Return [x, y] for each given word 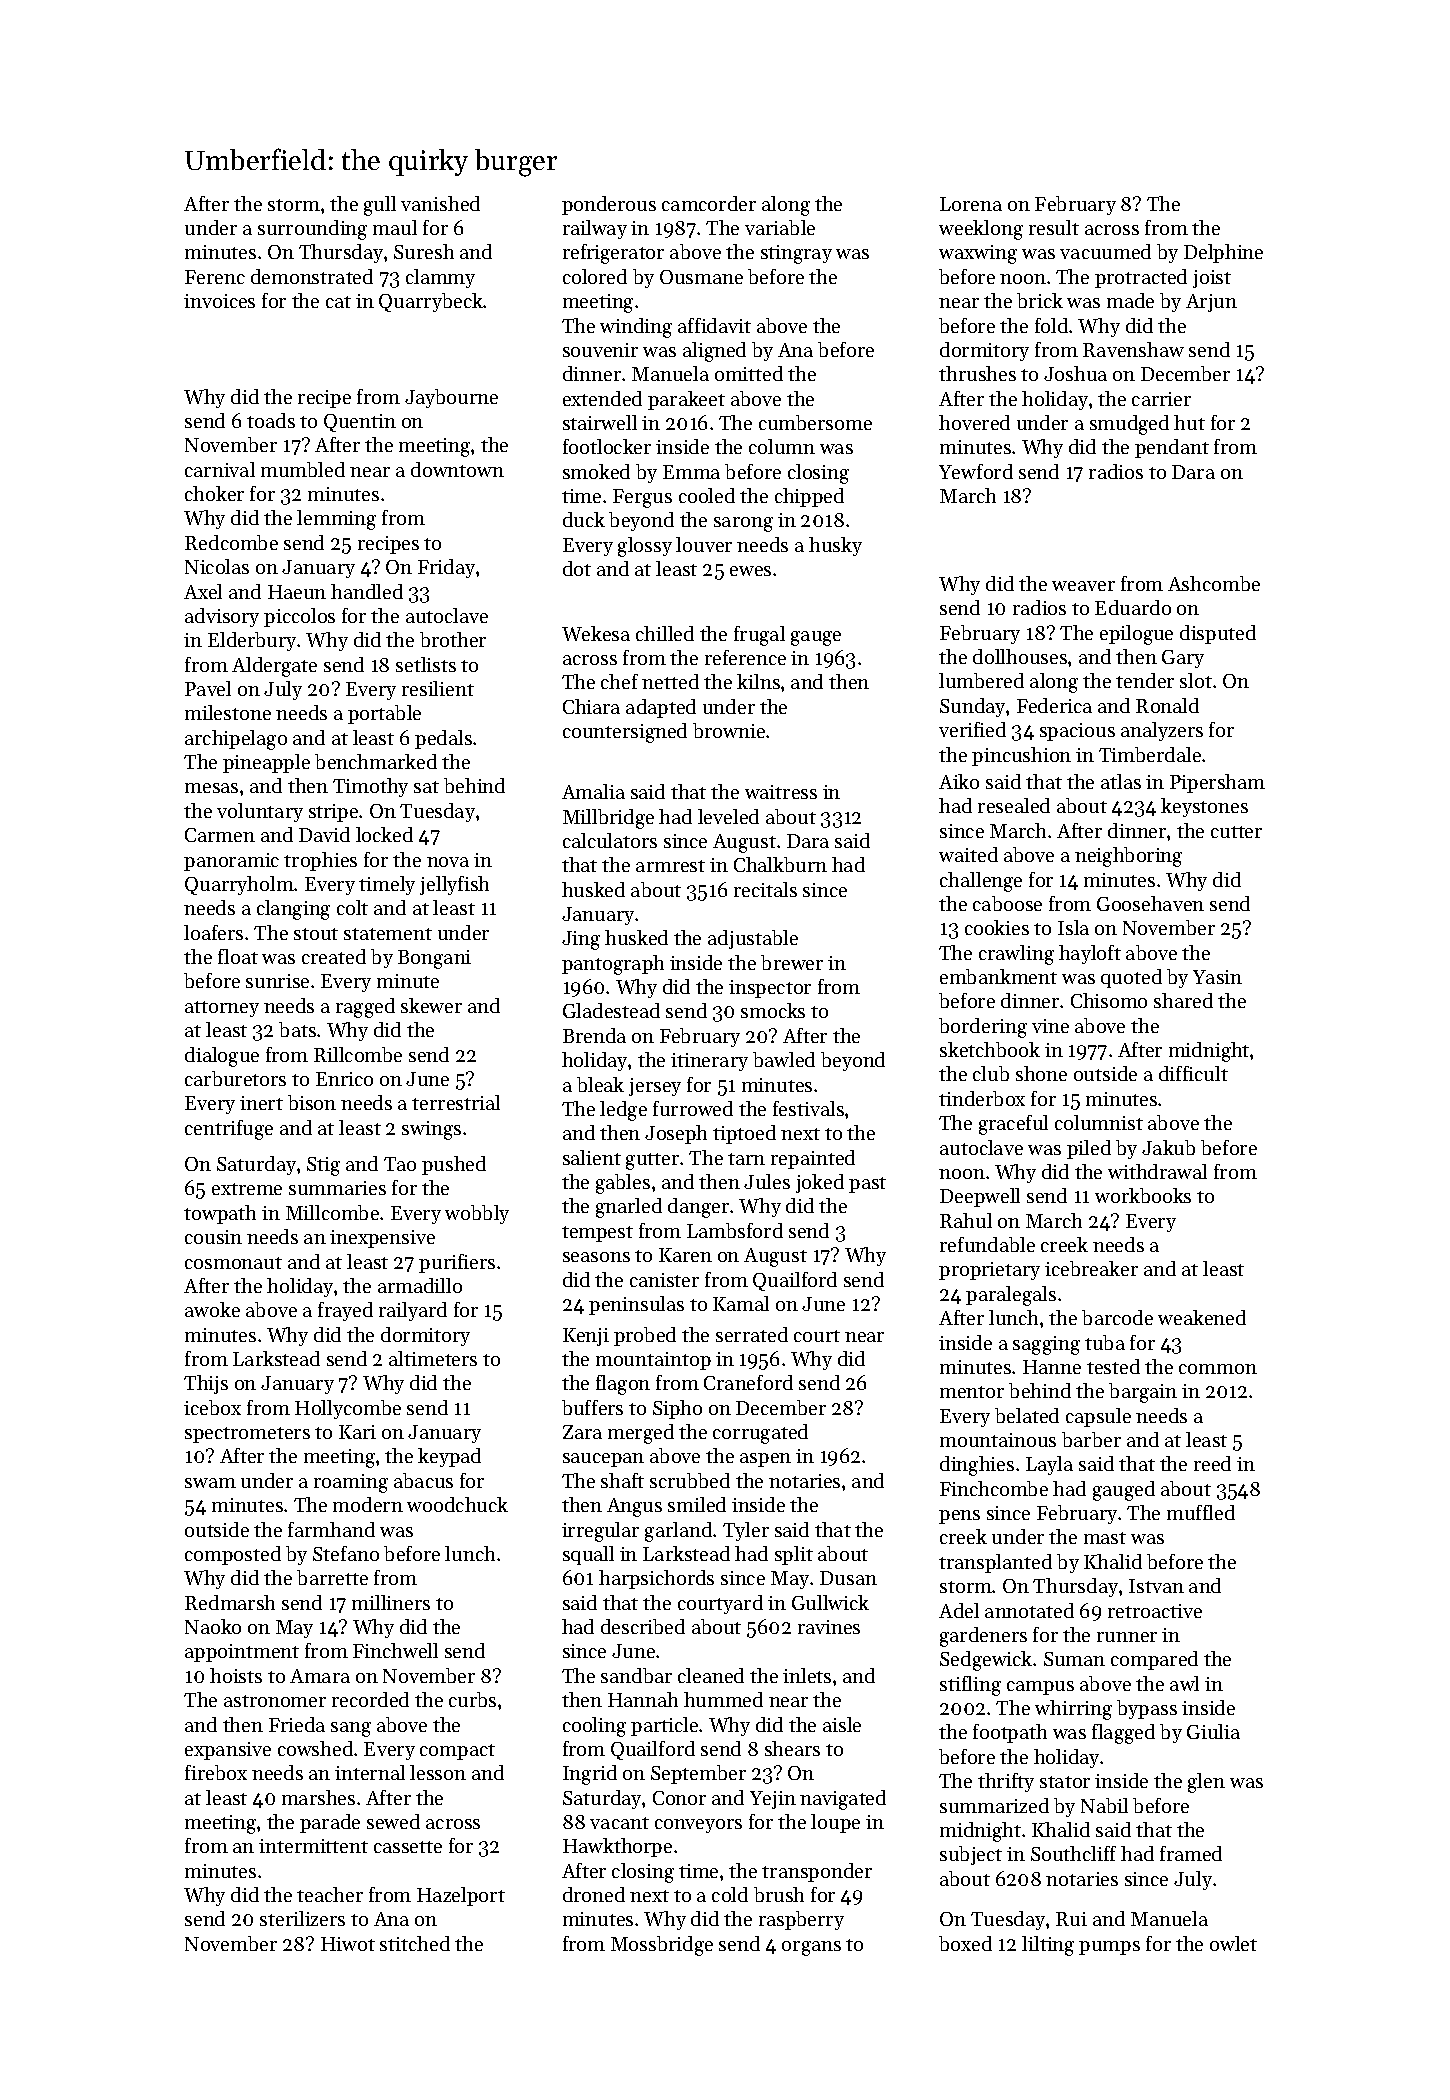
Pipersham [1217, 783]
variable [780, 227]
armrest [670, 866]
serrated [752, 1334]
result [1054, 227]
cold [730, 1894]
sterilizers [302, 1918]
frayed [345, 1311]
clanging [293, 910]
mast [1105, 1538]
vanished [440, 203]
